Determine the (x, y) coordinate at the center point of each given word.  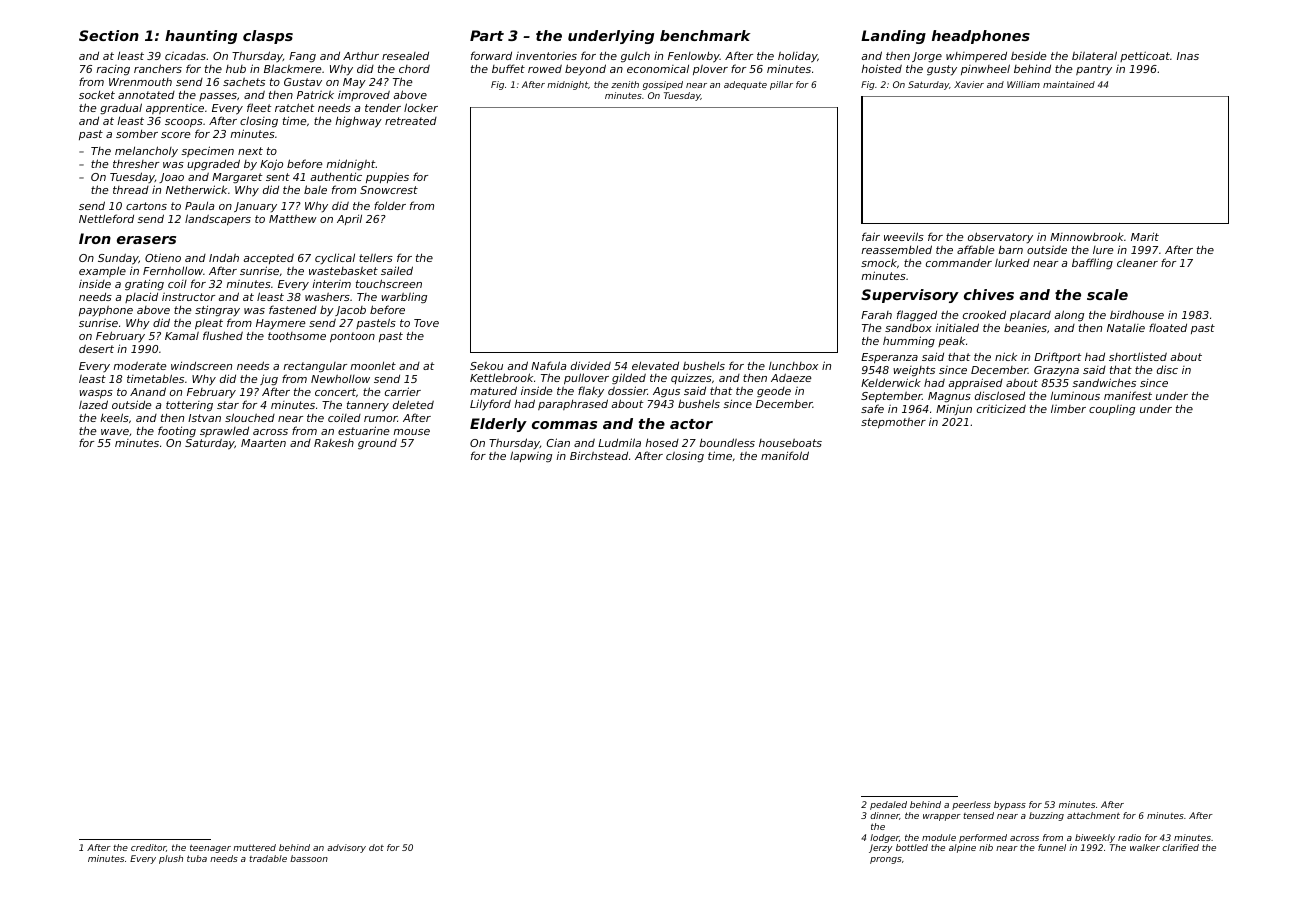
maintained (1069, 84)
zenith (625, 84)
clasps (268, 37)
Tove (426, 323)
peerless (971, 805)
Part (487, 35)
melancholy (146, 151)
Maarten (263, 443)
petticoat (1145, 57)
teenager (210, 848)
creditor (148, 847)
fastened (293, 309)
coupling (1112, 410)
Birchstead (599, 455)
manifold (785, 455)
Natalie (1126, 328)
